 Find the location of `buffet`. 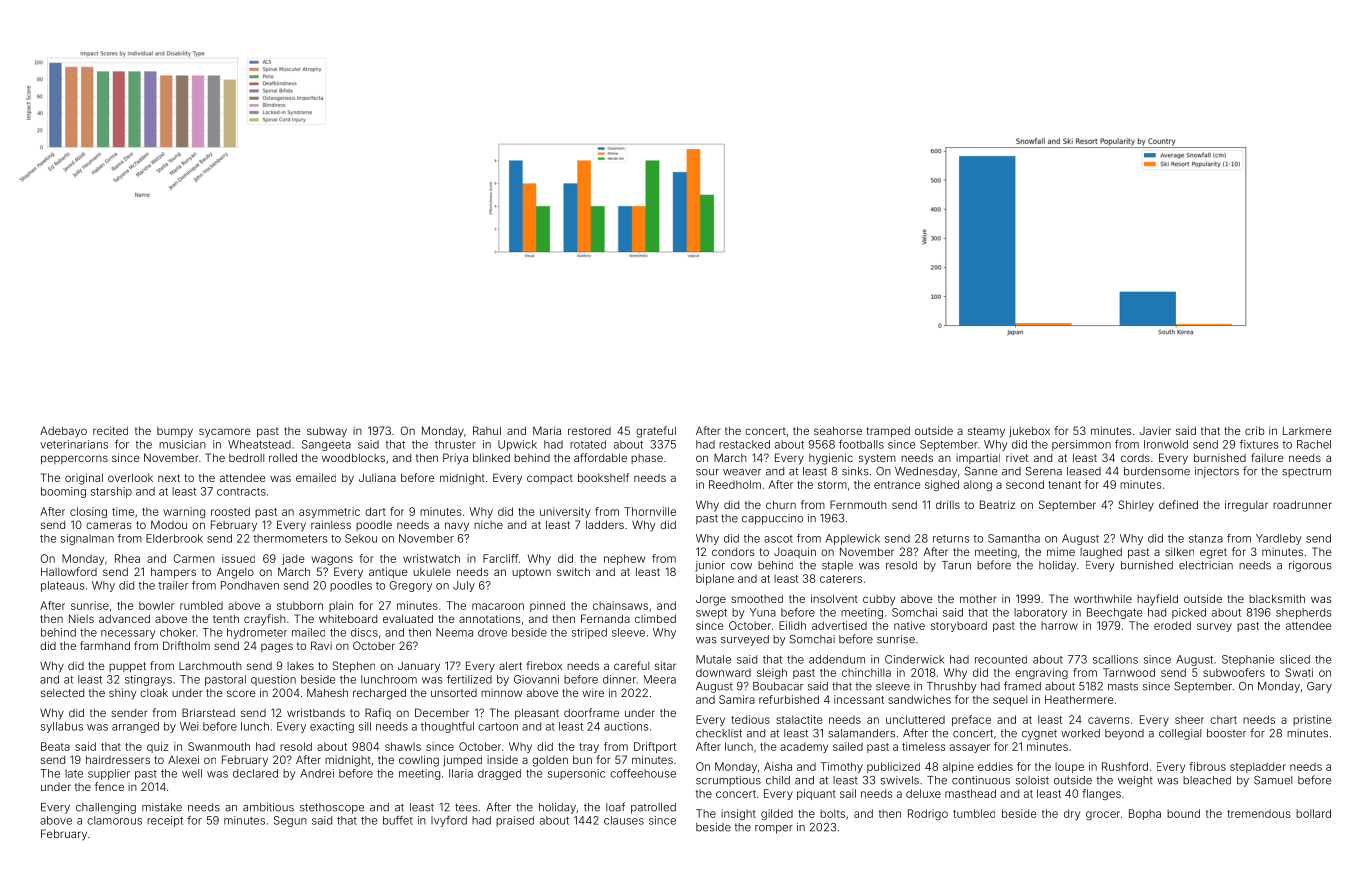

buffet is located at coordinates (398, 820).
